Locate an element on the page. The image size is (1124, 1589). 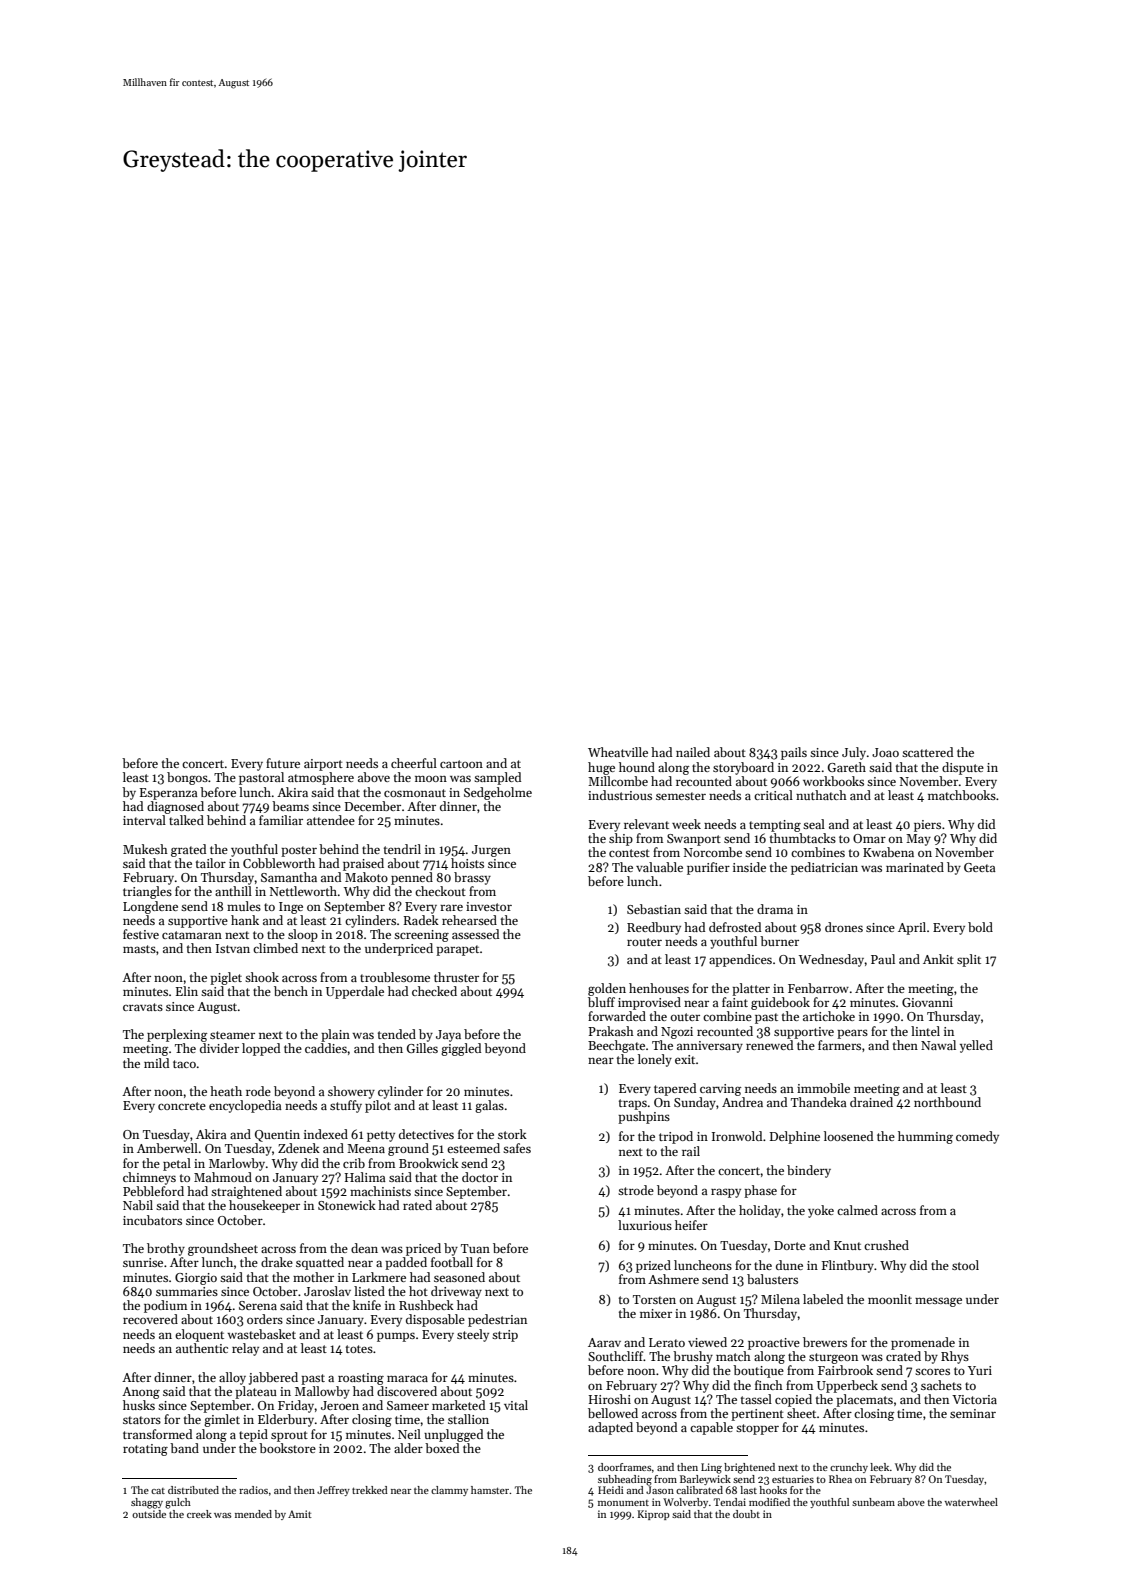
sunbeam is located at coordinates (873, 1502).
